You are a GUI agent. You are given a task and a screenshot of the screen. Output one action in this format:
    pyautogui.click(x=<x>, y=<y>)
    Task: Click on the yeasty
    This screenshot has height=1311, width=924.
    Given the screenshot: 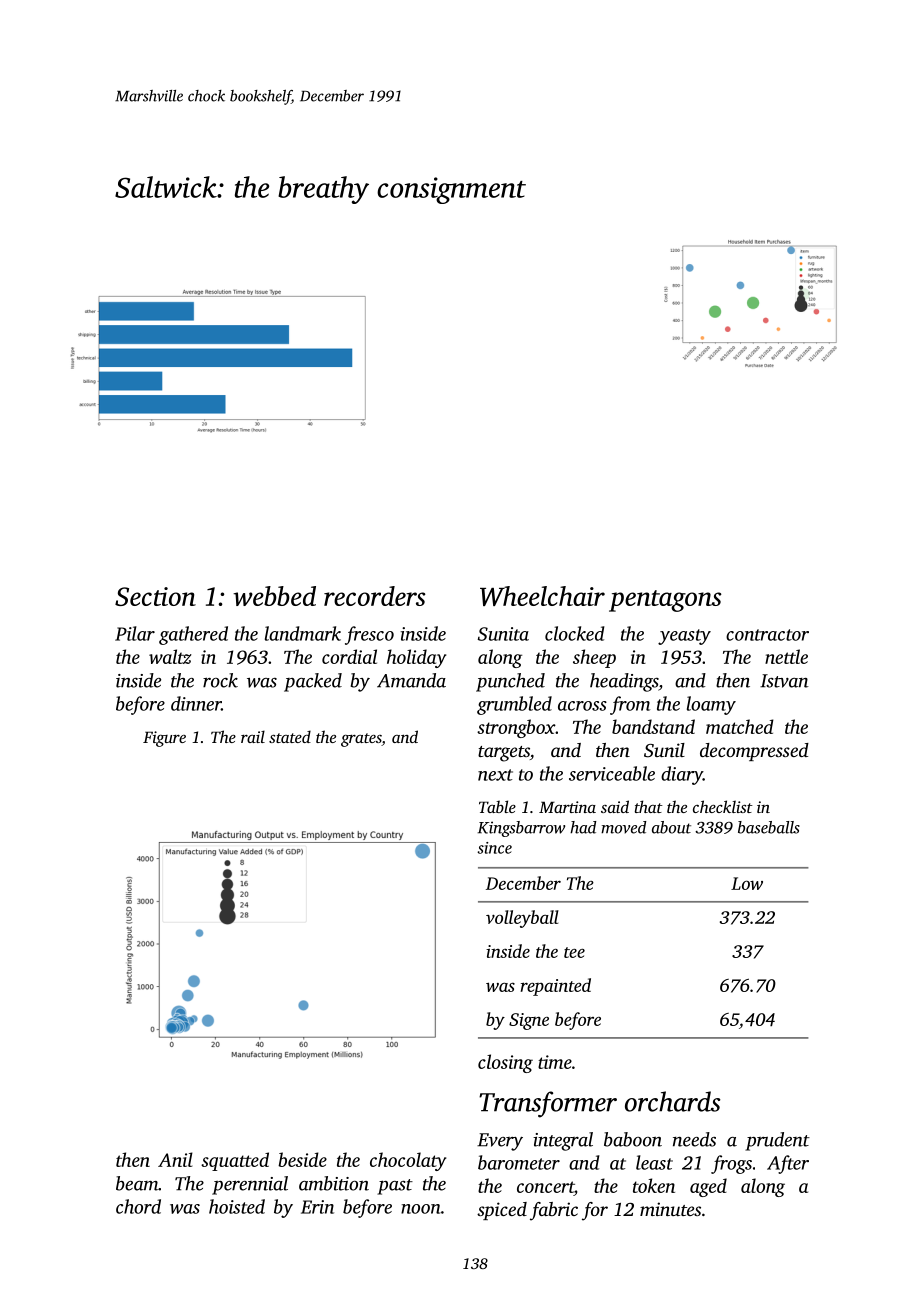 What is the action you would take?
    pyautogui.click(x=684, y=637)
